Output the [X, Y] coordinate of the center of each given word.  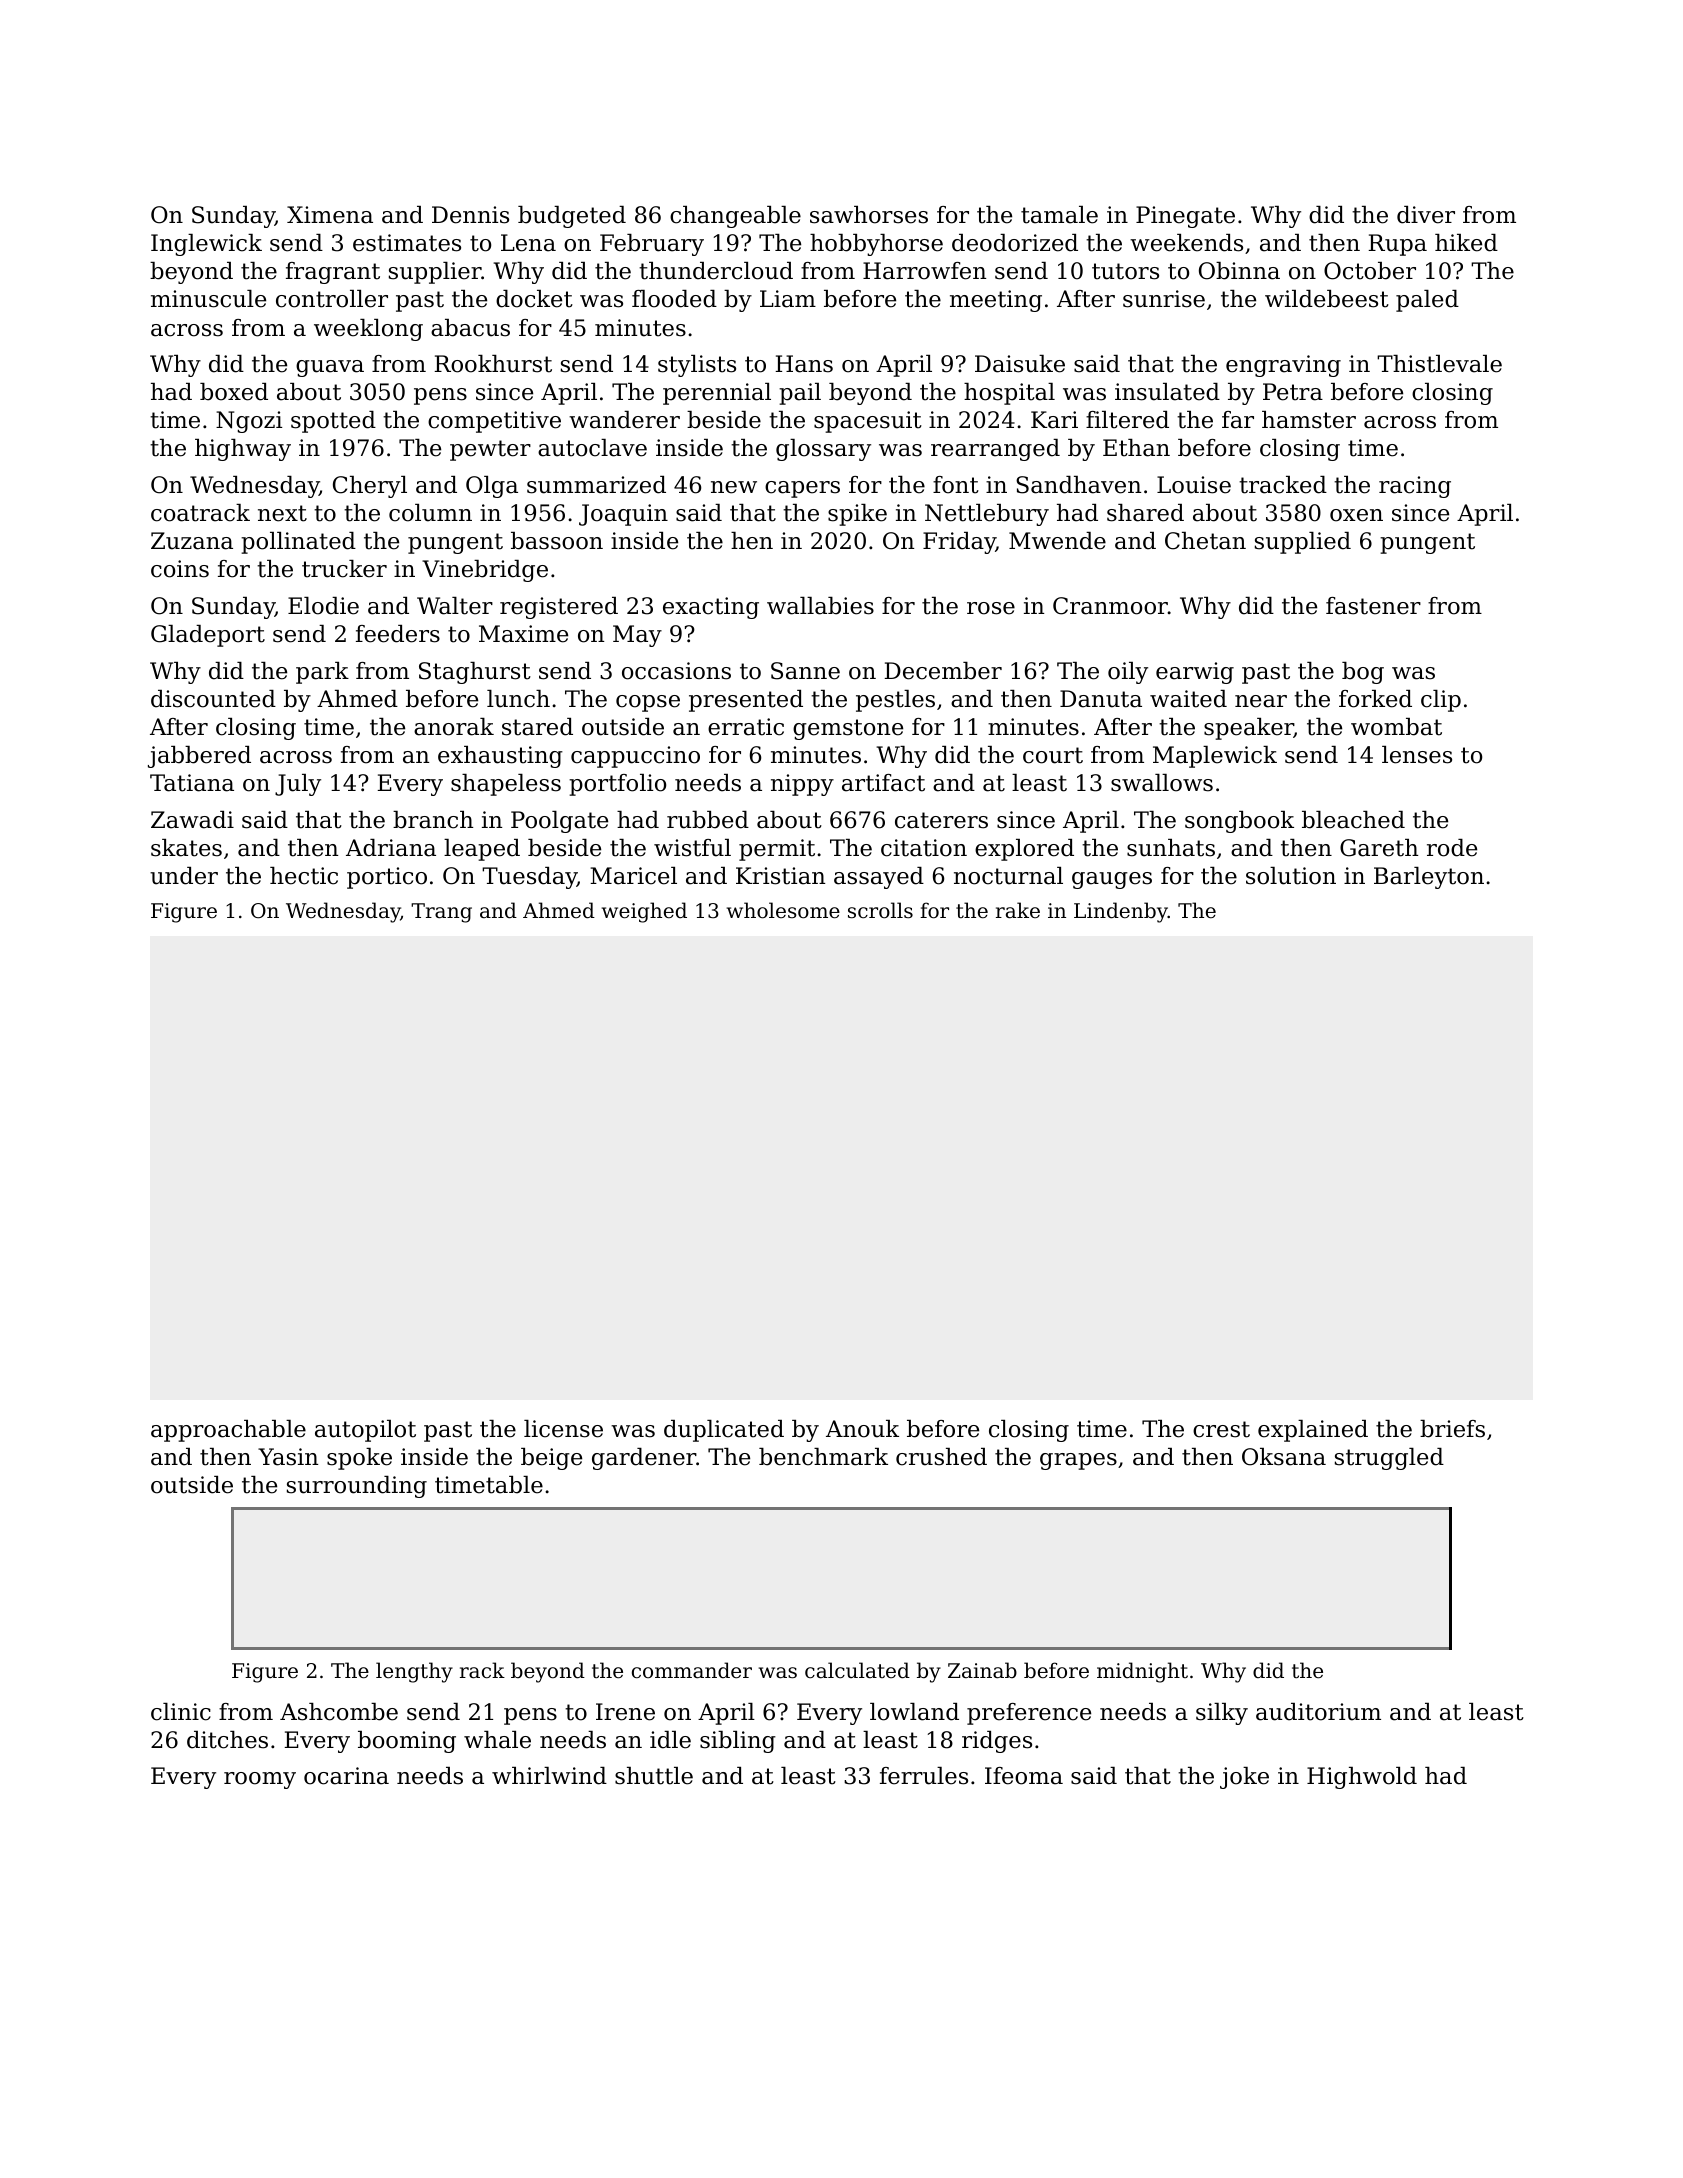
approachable [228, 1431]
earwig [1195, 673]
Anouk [862, 1429]
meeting [996, 301]
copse [648, 703]
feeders [398, 634]
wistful [692, 848]
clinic [181, 1712]
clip [1441, 701]
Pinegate [1185, 217]
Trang [441, 913]
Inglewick [206, 245]
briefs [1452, 1429]
